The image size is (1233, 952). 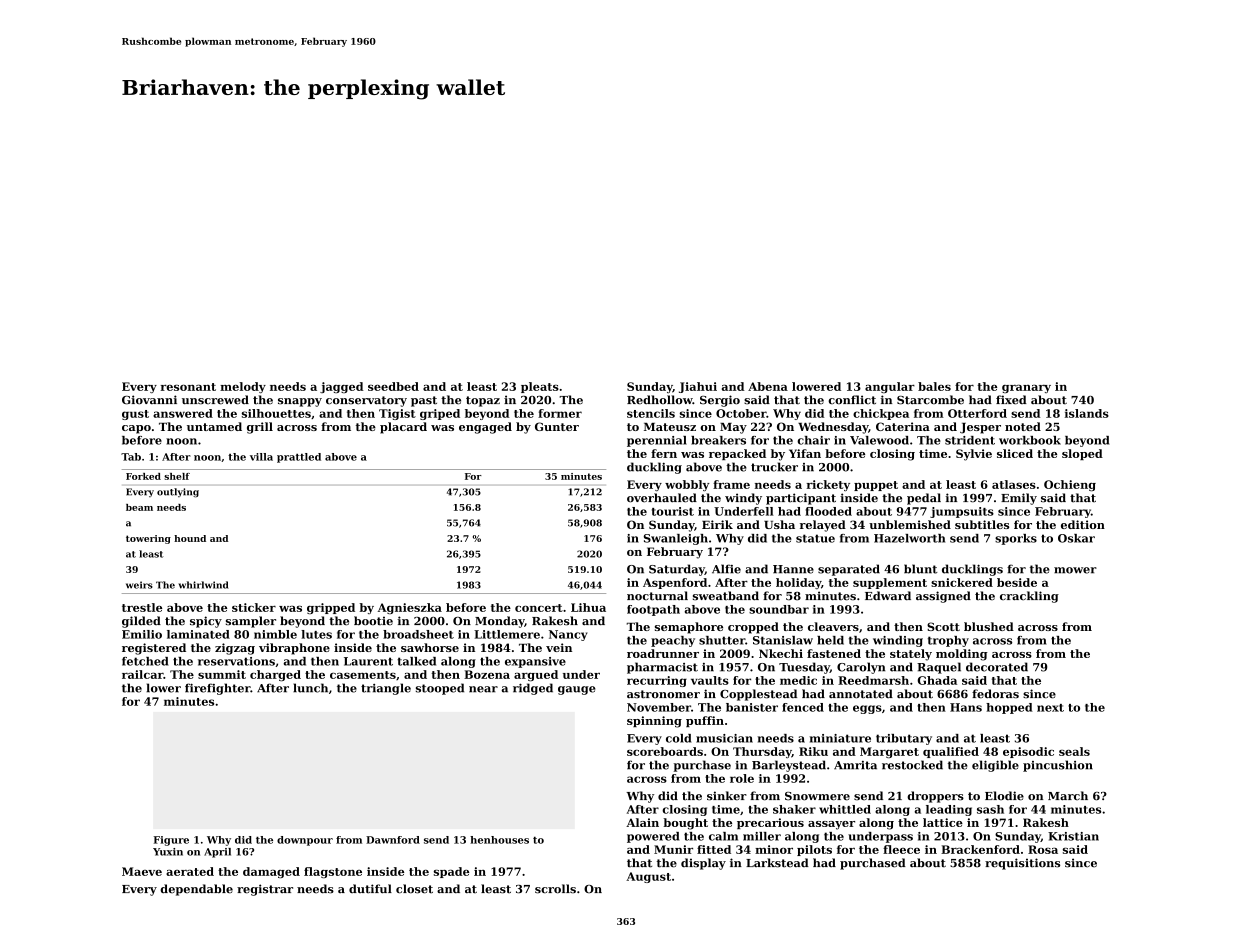 What do you see at coordinates (982, 524) in the screenshot?
I see `subtitles` at bounding box center [982, 524].
